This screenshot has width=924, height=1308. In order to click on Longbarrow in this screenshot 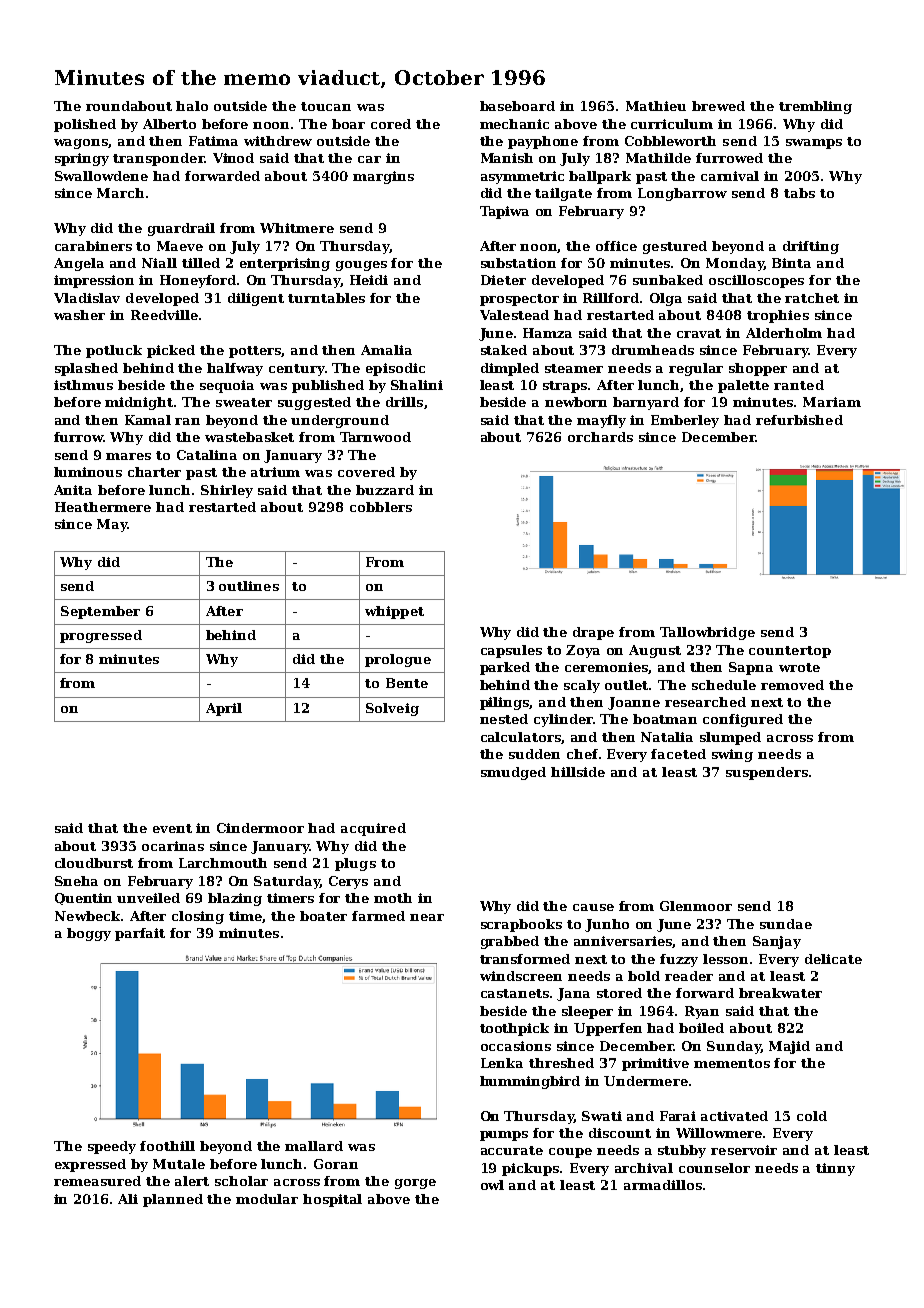, I will do `click(682, 194)`.
